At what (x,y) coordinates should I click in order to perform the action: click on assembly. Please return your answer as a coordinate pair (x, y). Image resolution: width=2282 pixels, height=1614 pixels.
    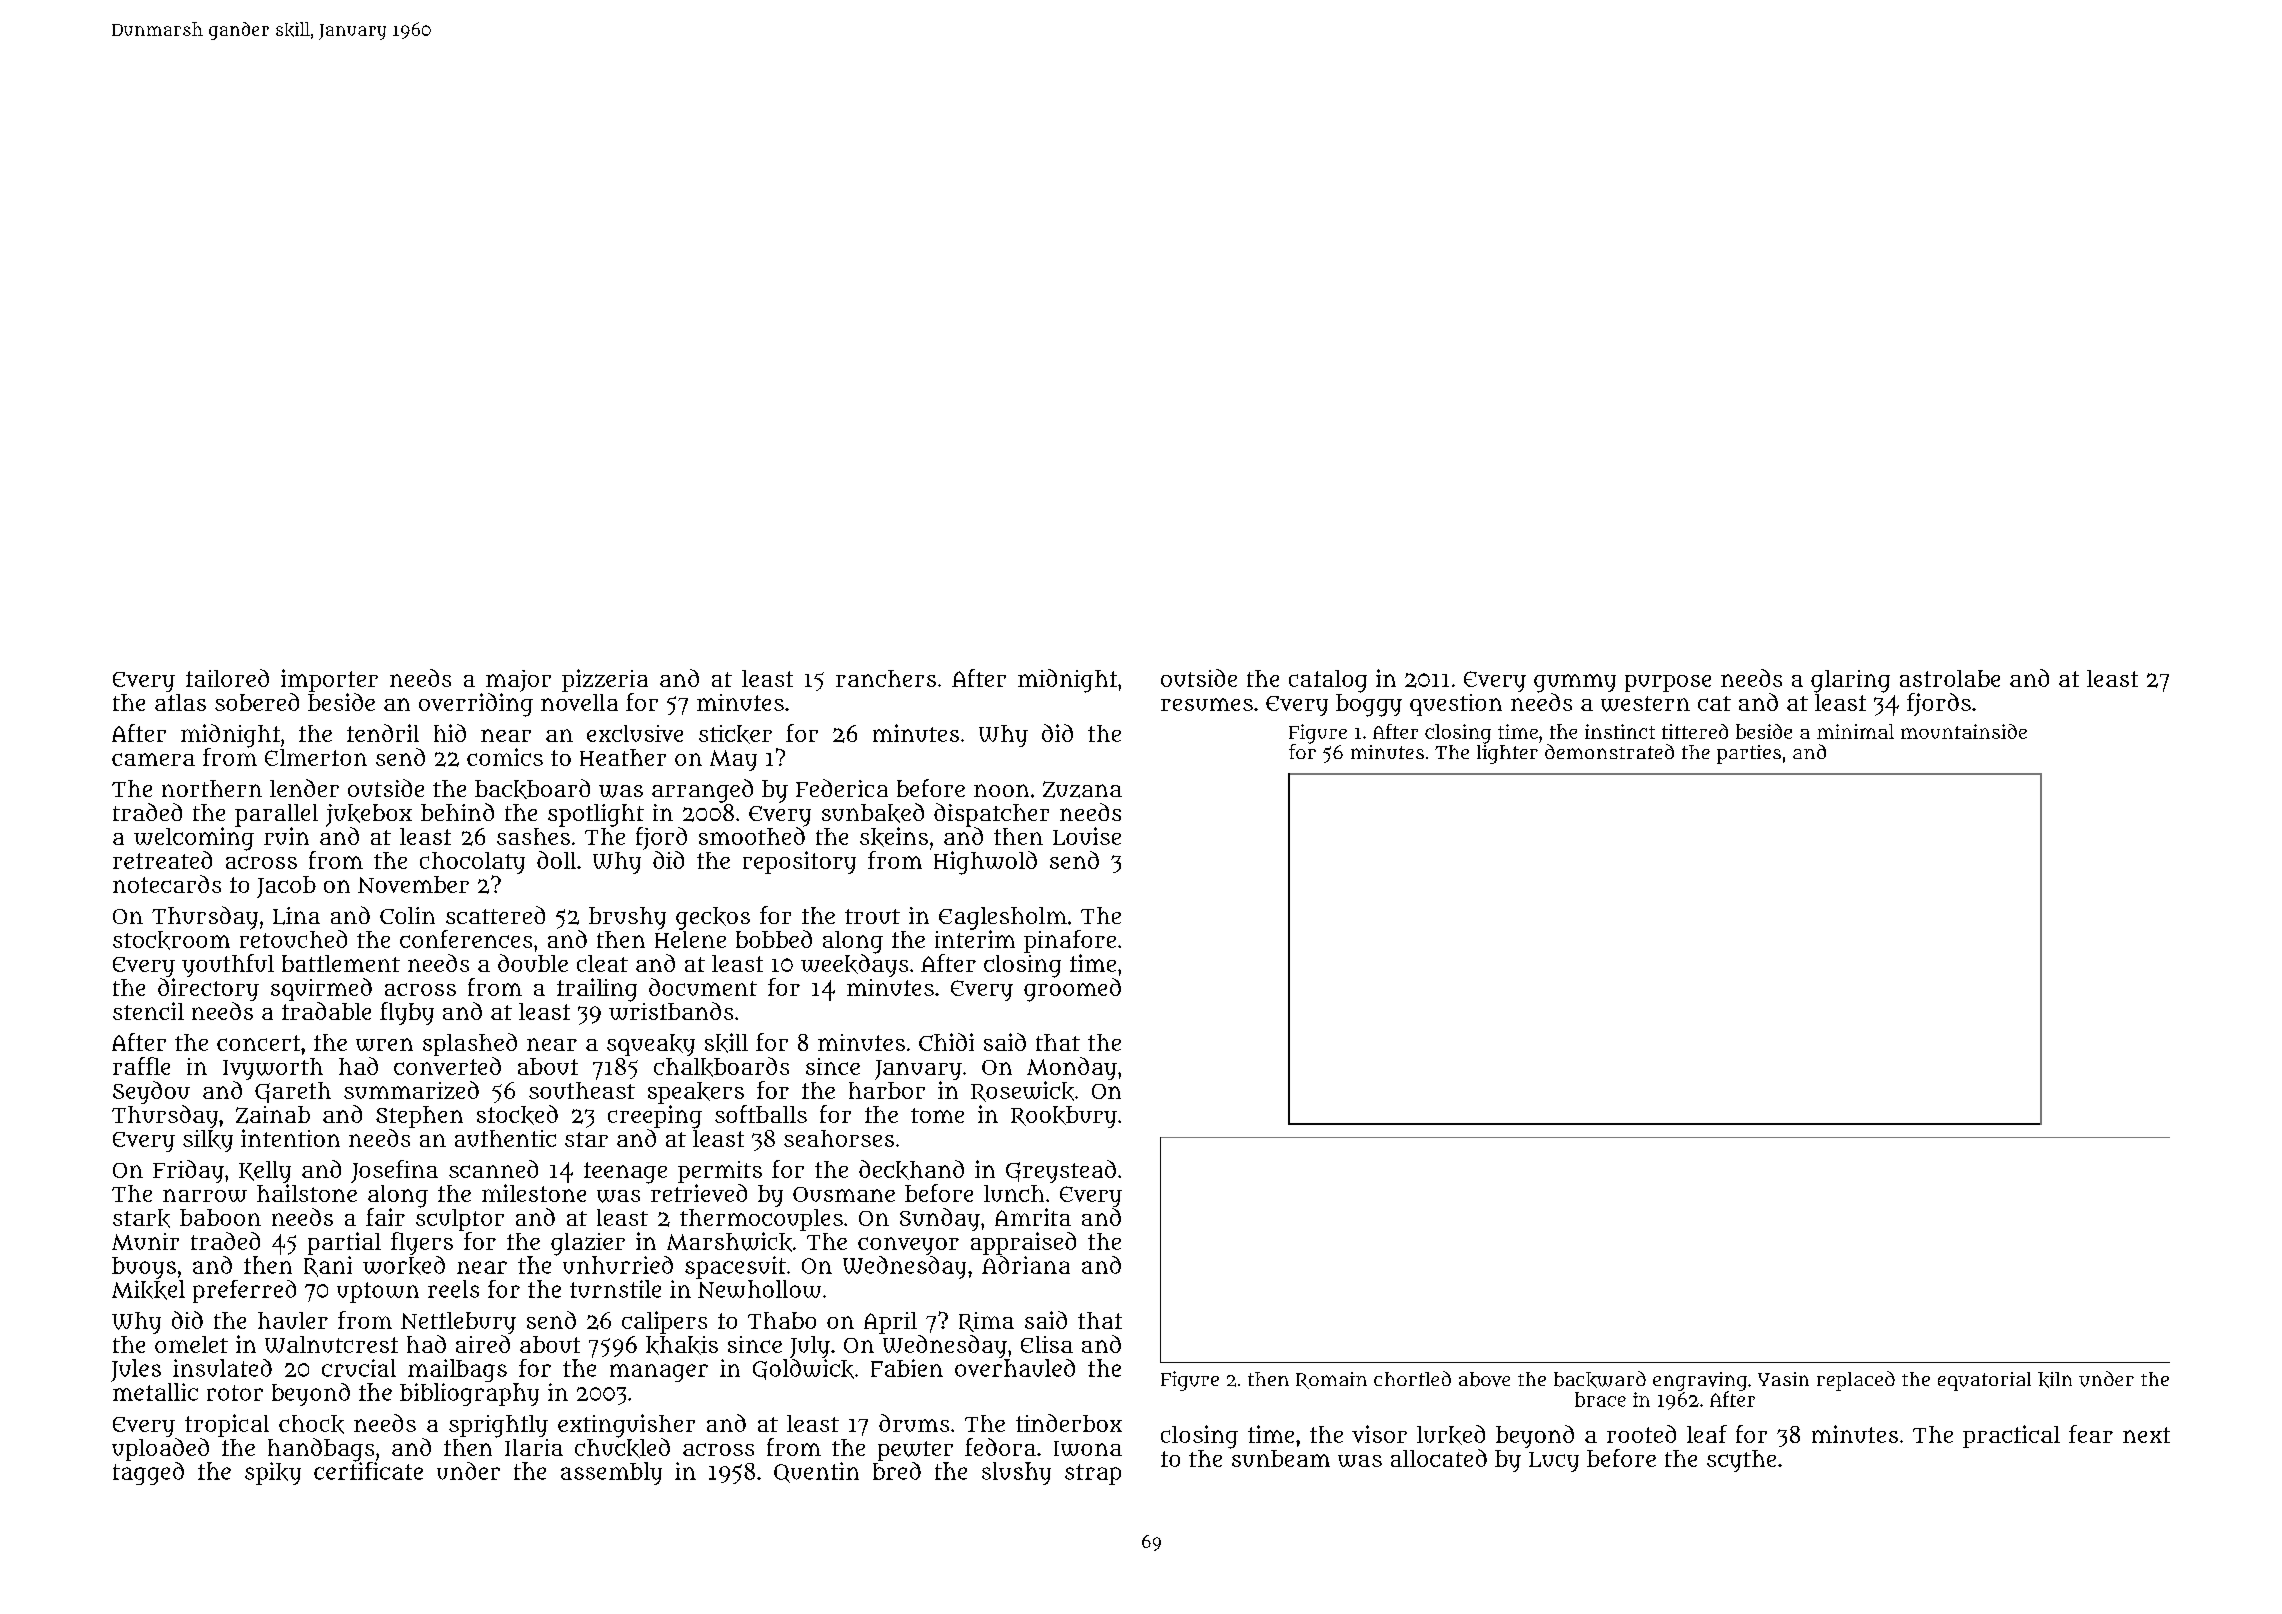
    Looking at the image, I should click on (611, 1473).
